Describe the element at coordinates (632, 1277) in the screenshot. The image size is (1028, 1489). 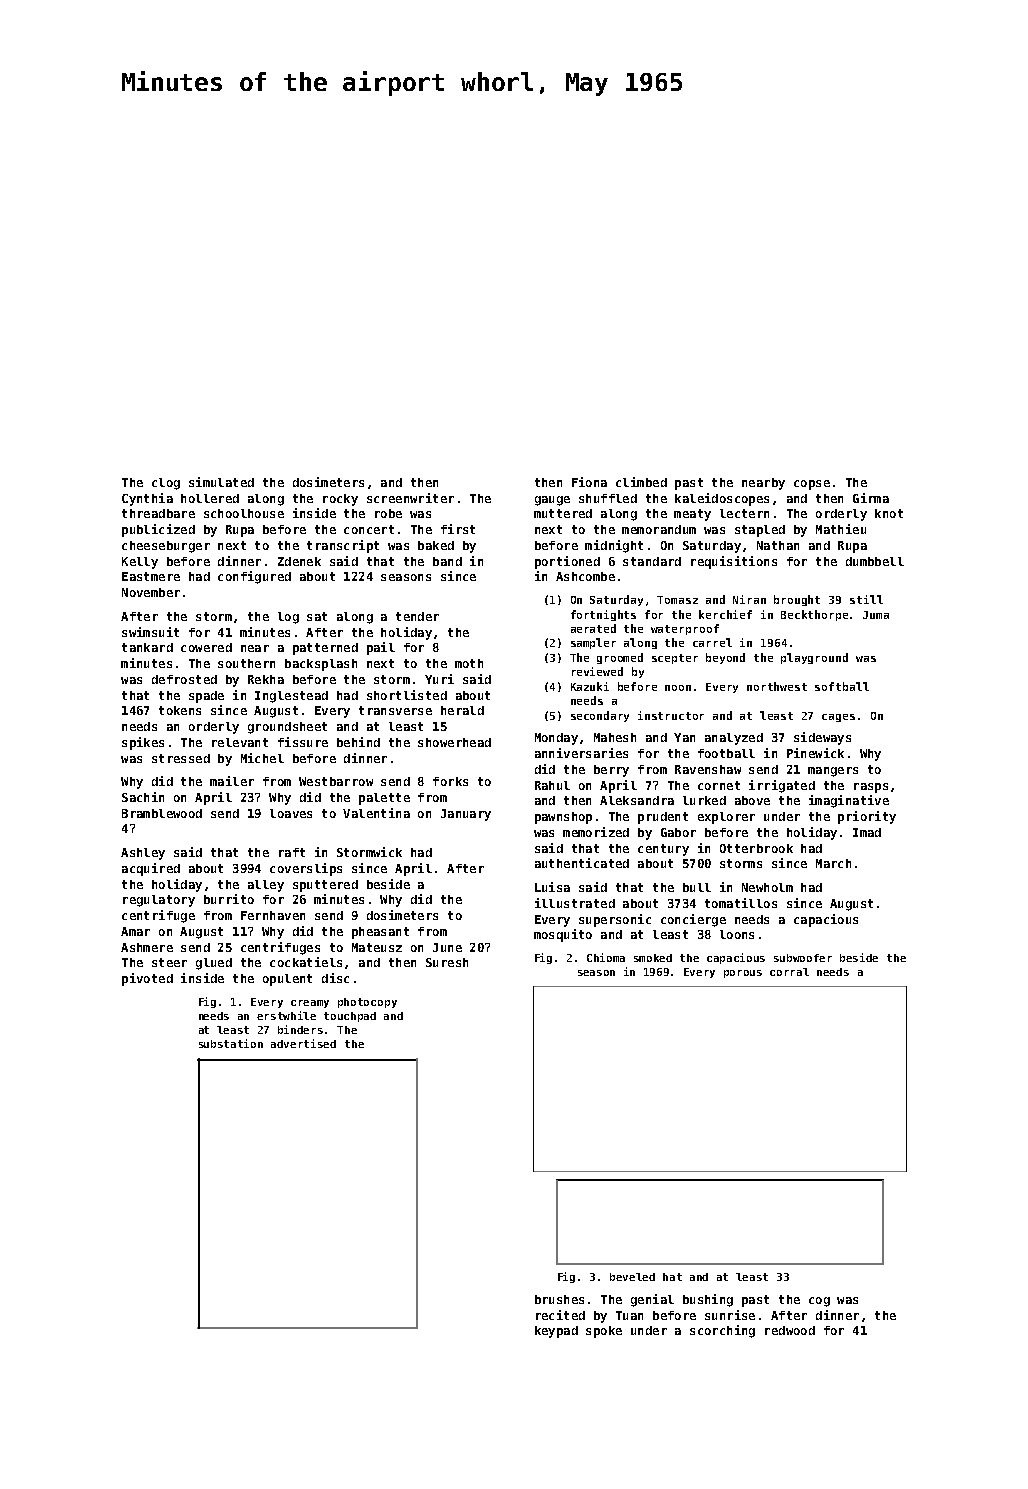
I see `beveled` at that location.
